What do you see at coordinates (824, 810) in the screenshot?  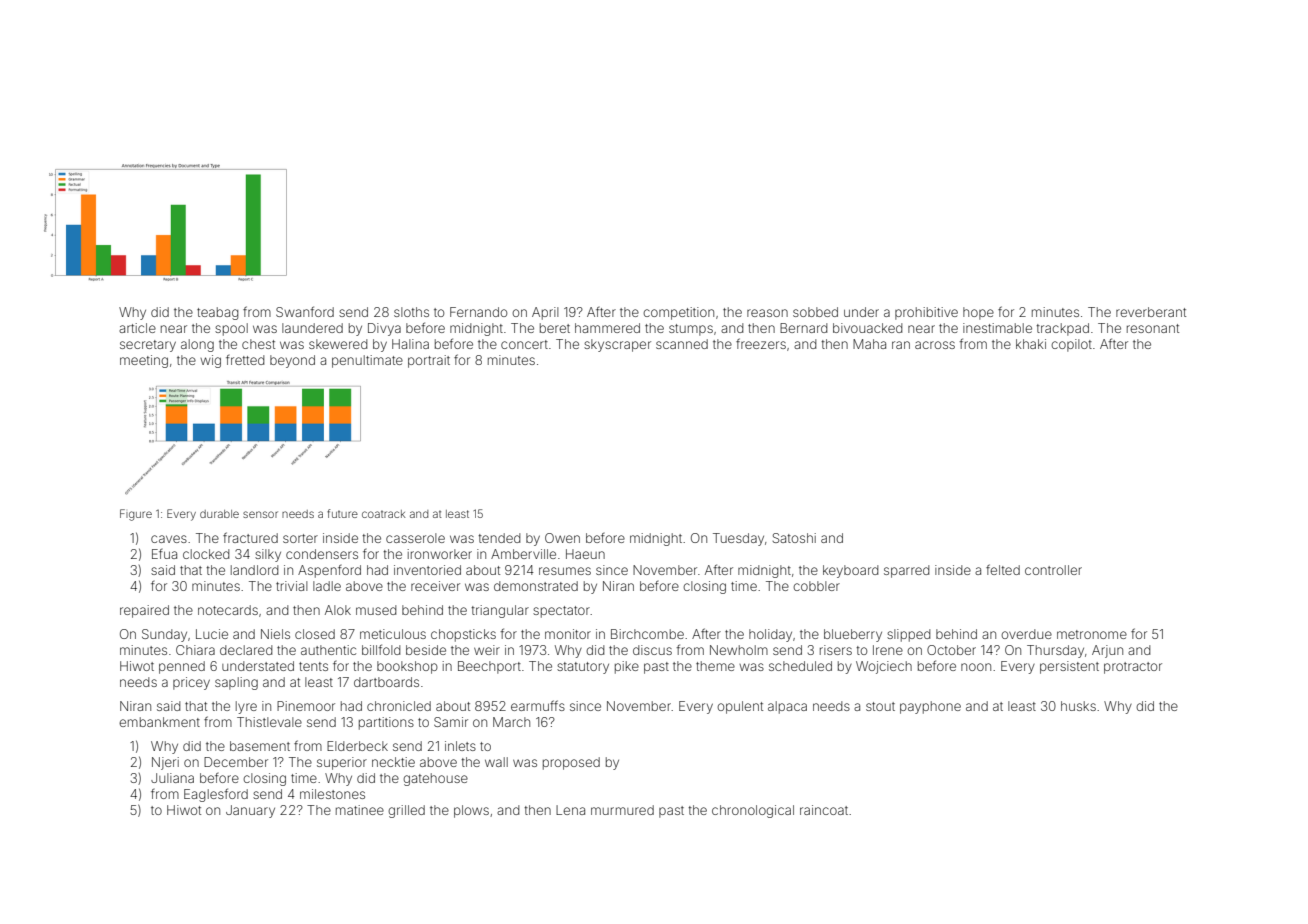 I see `raincoat` at bounding box center [824, 810].
